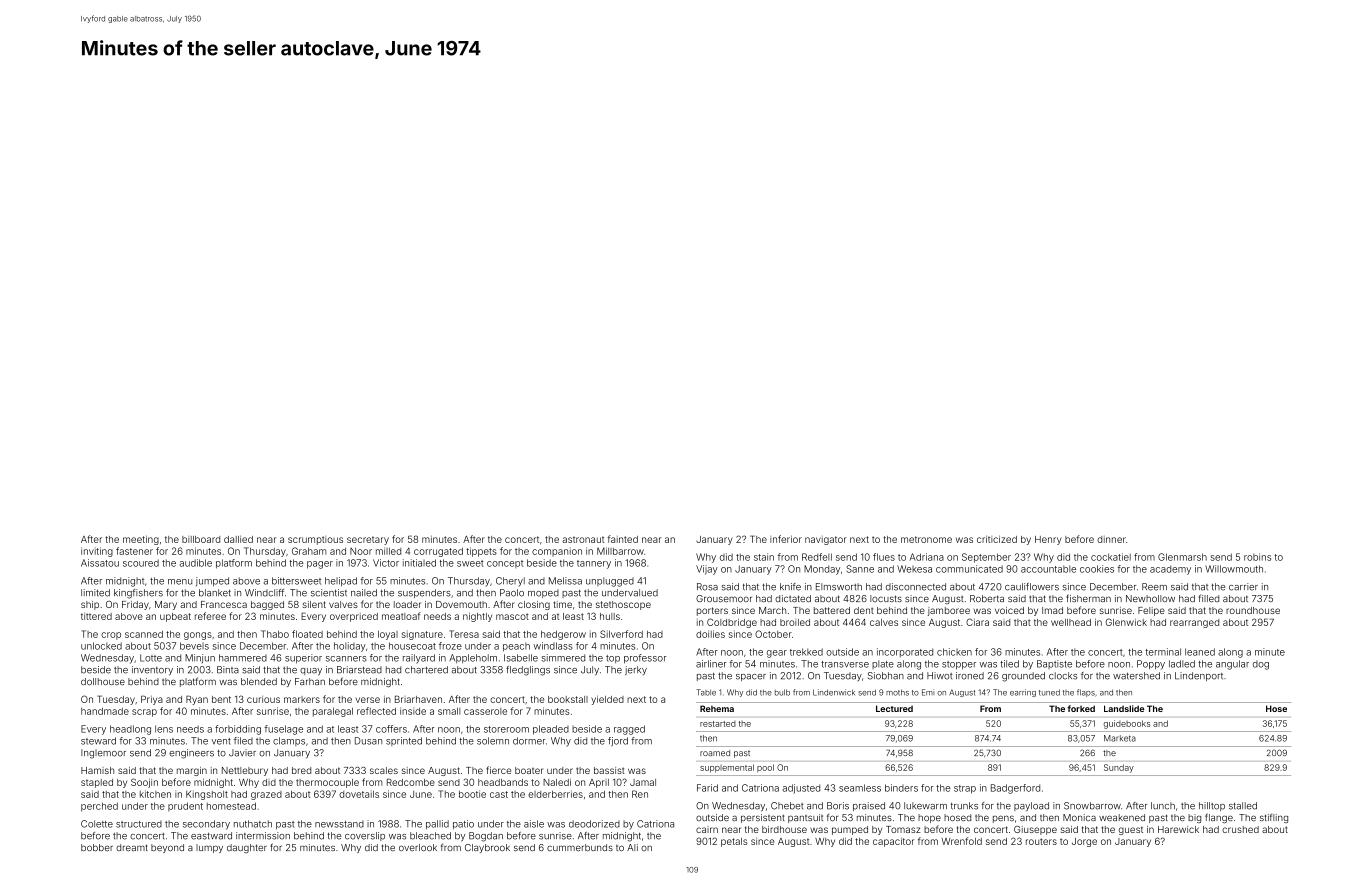 The width and height of the page is (1372, 887). I want to click on September, so click(986, 558).
